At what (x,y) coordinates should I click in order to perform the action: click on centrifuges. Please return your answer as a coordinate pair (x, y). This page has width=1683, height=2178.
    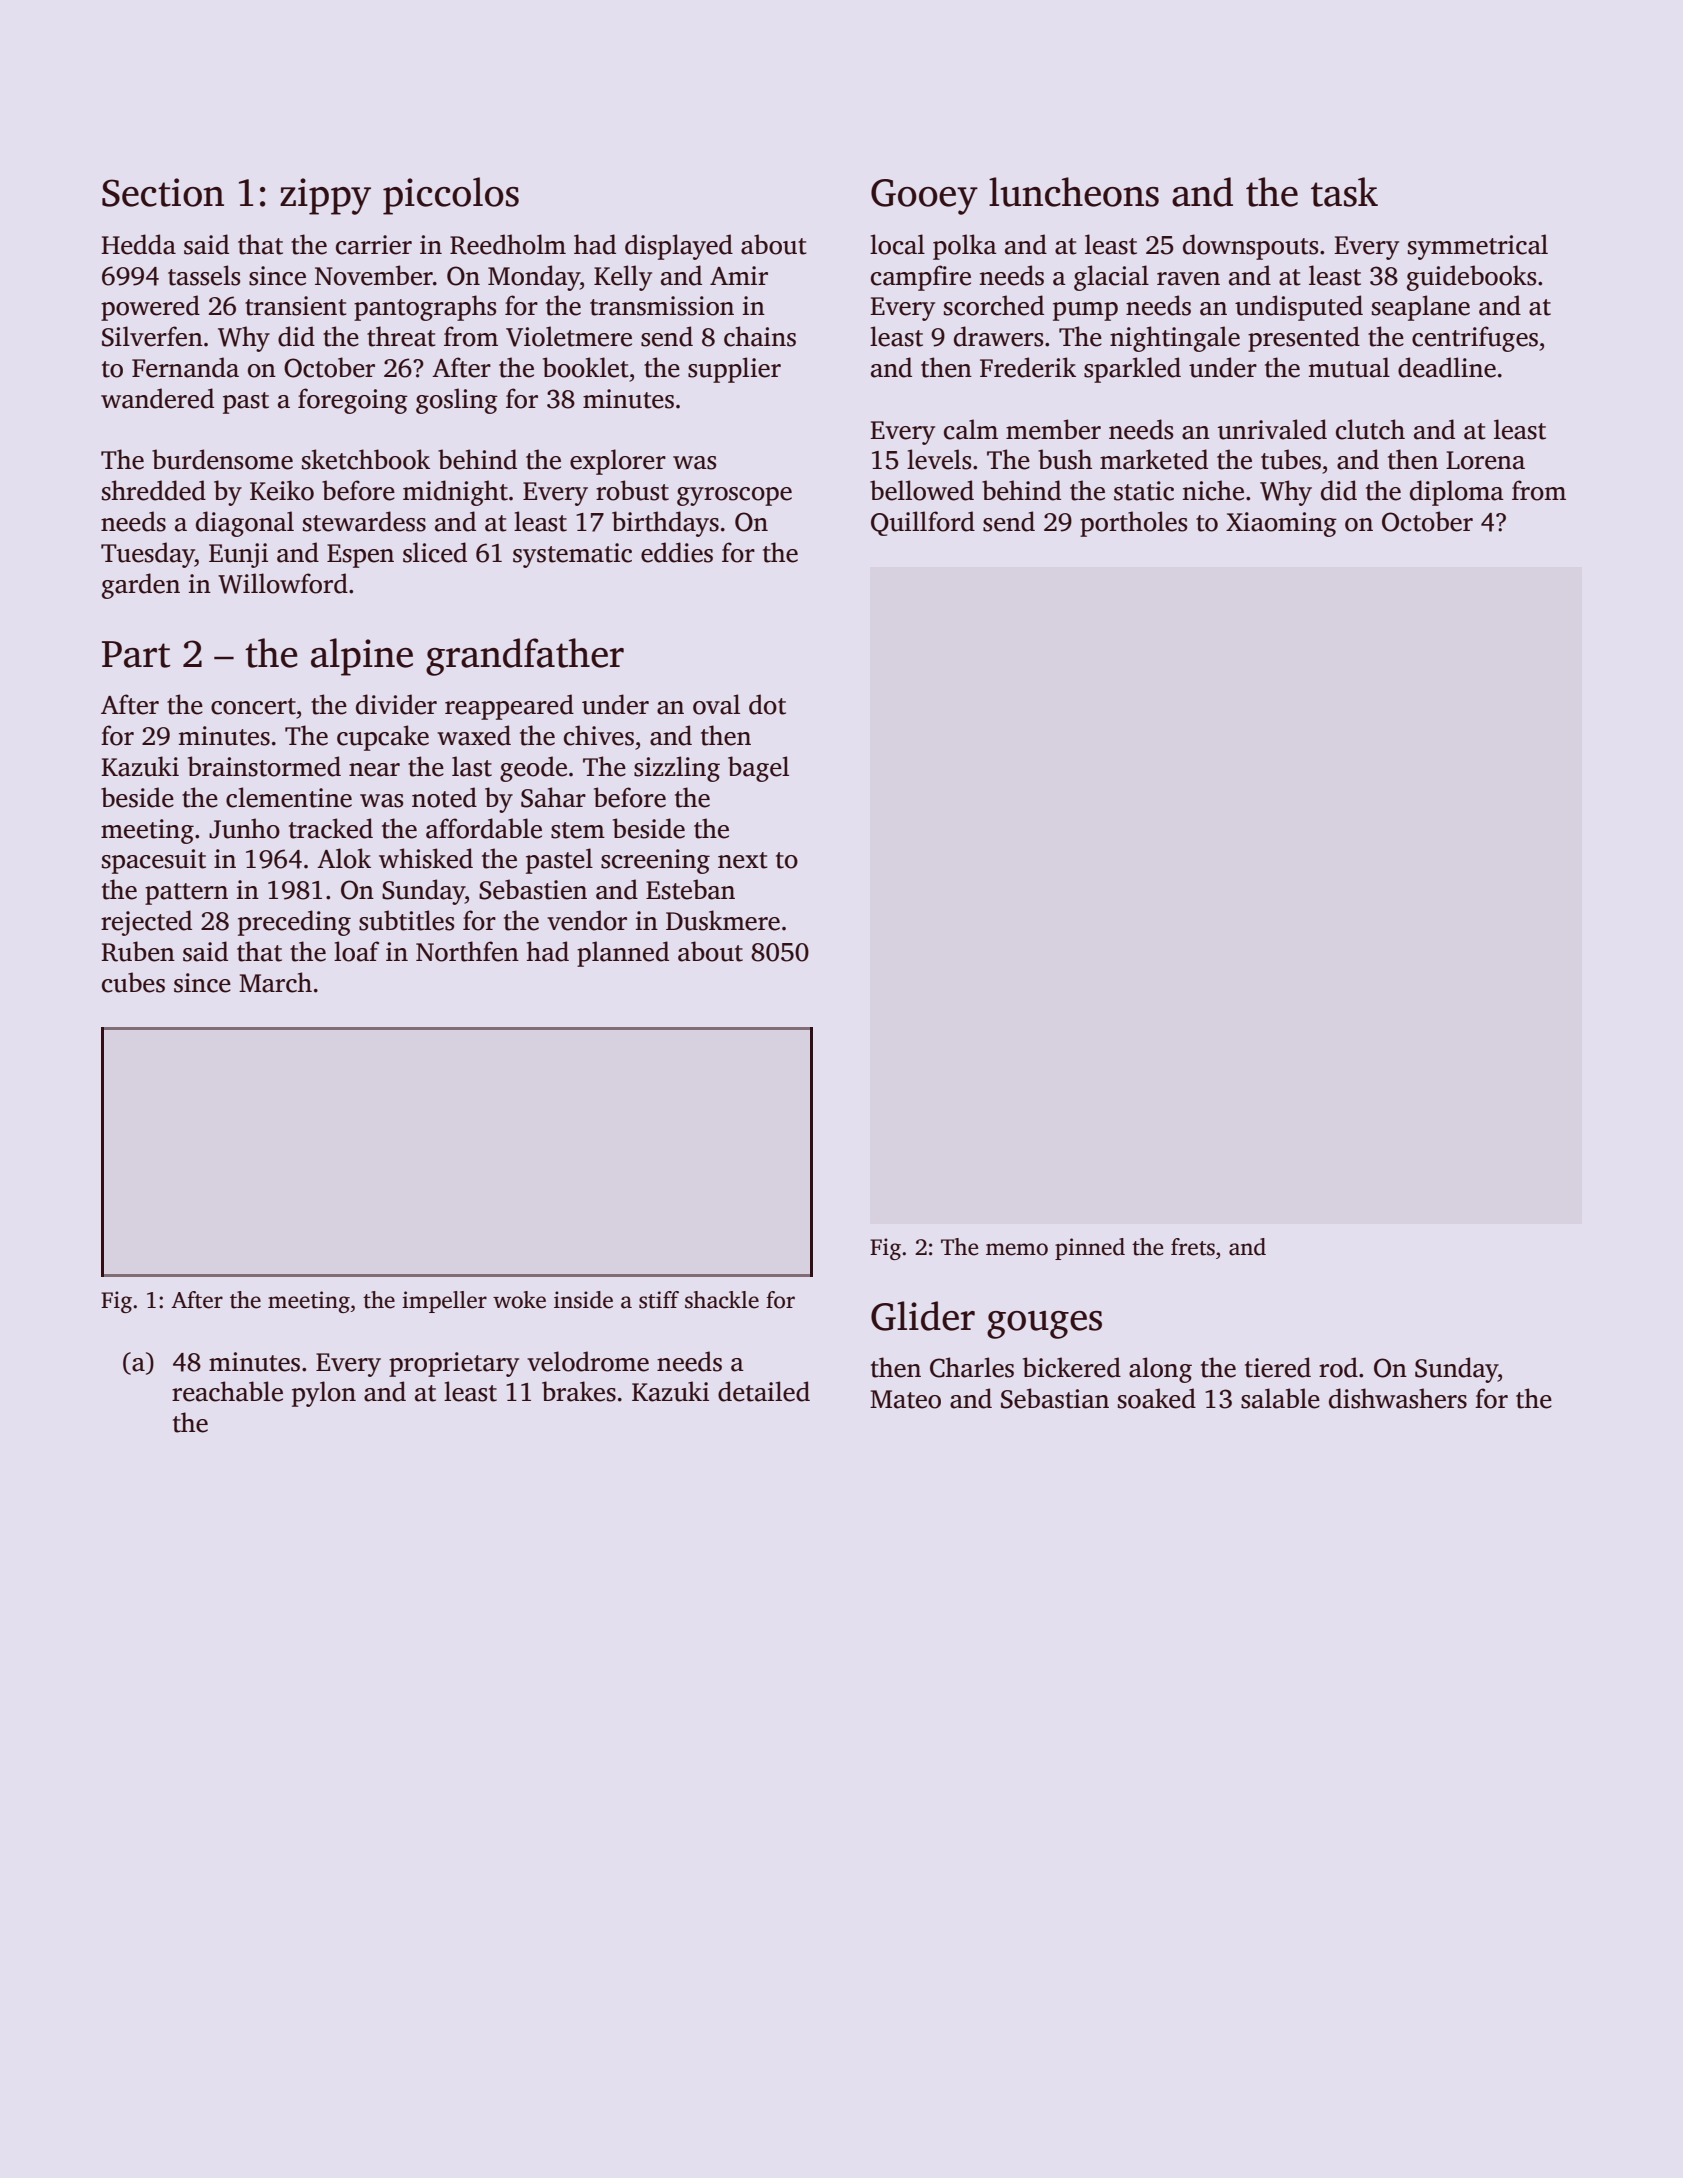
    Looking at the image, I should click on (1475, 339).
